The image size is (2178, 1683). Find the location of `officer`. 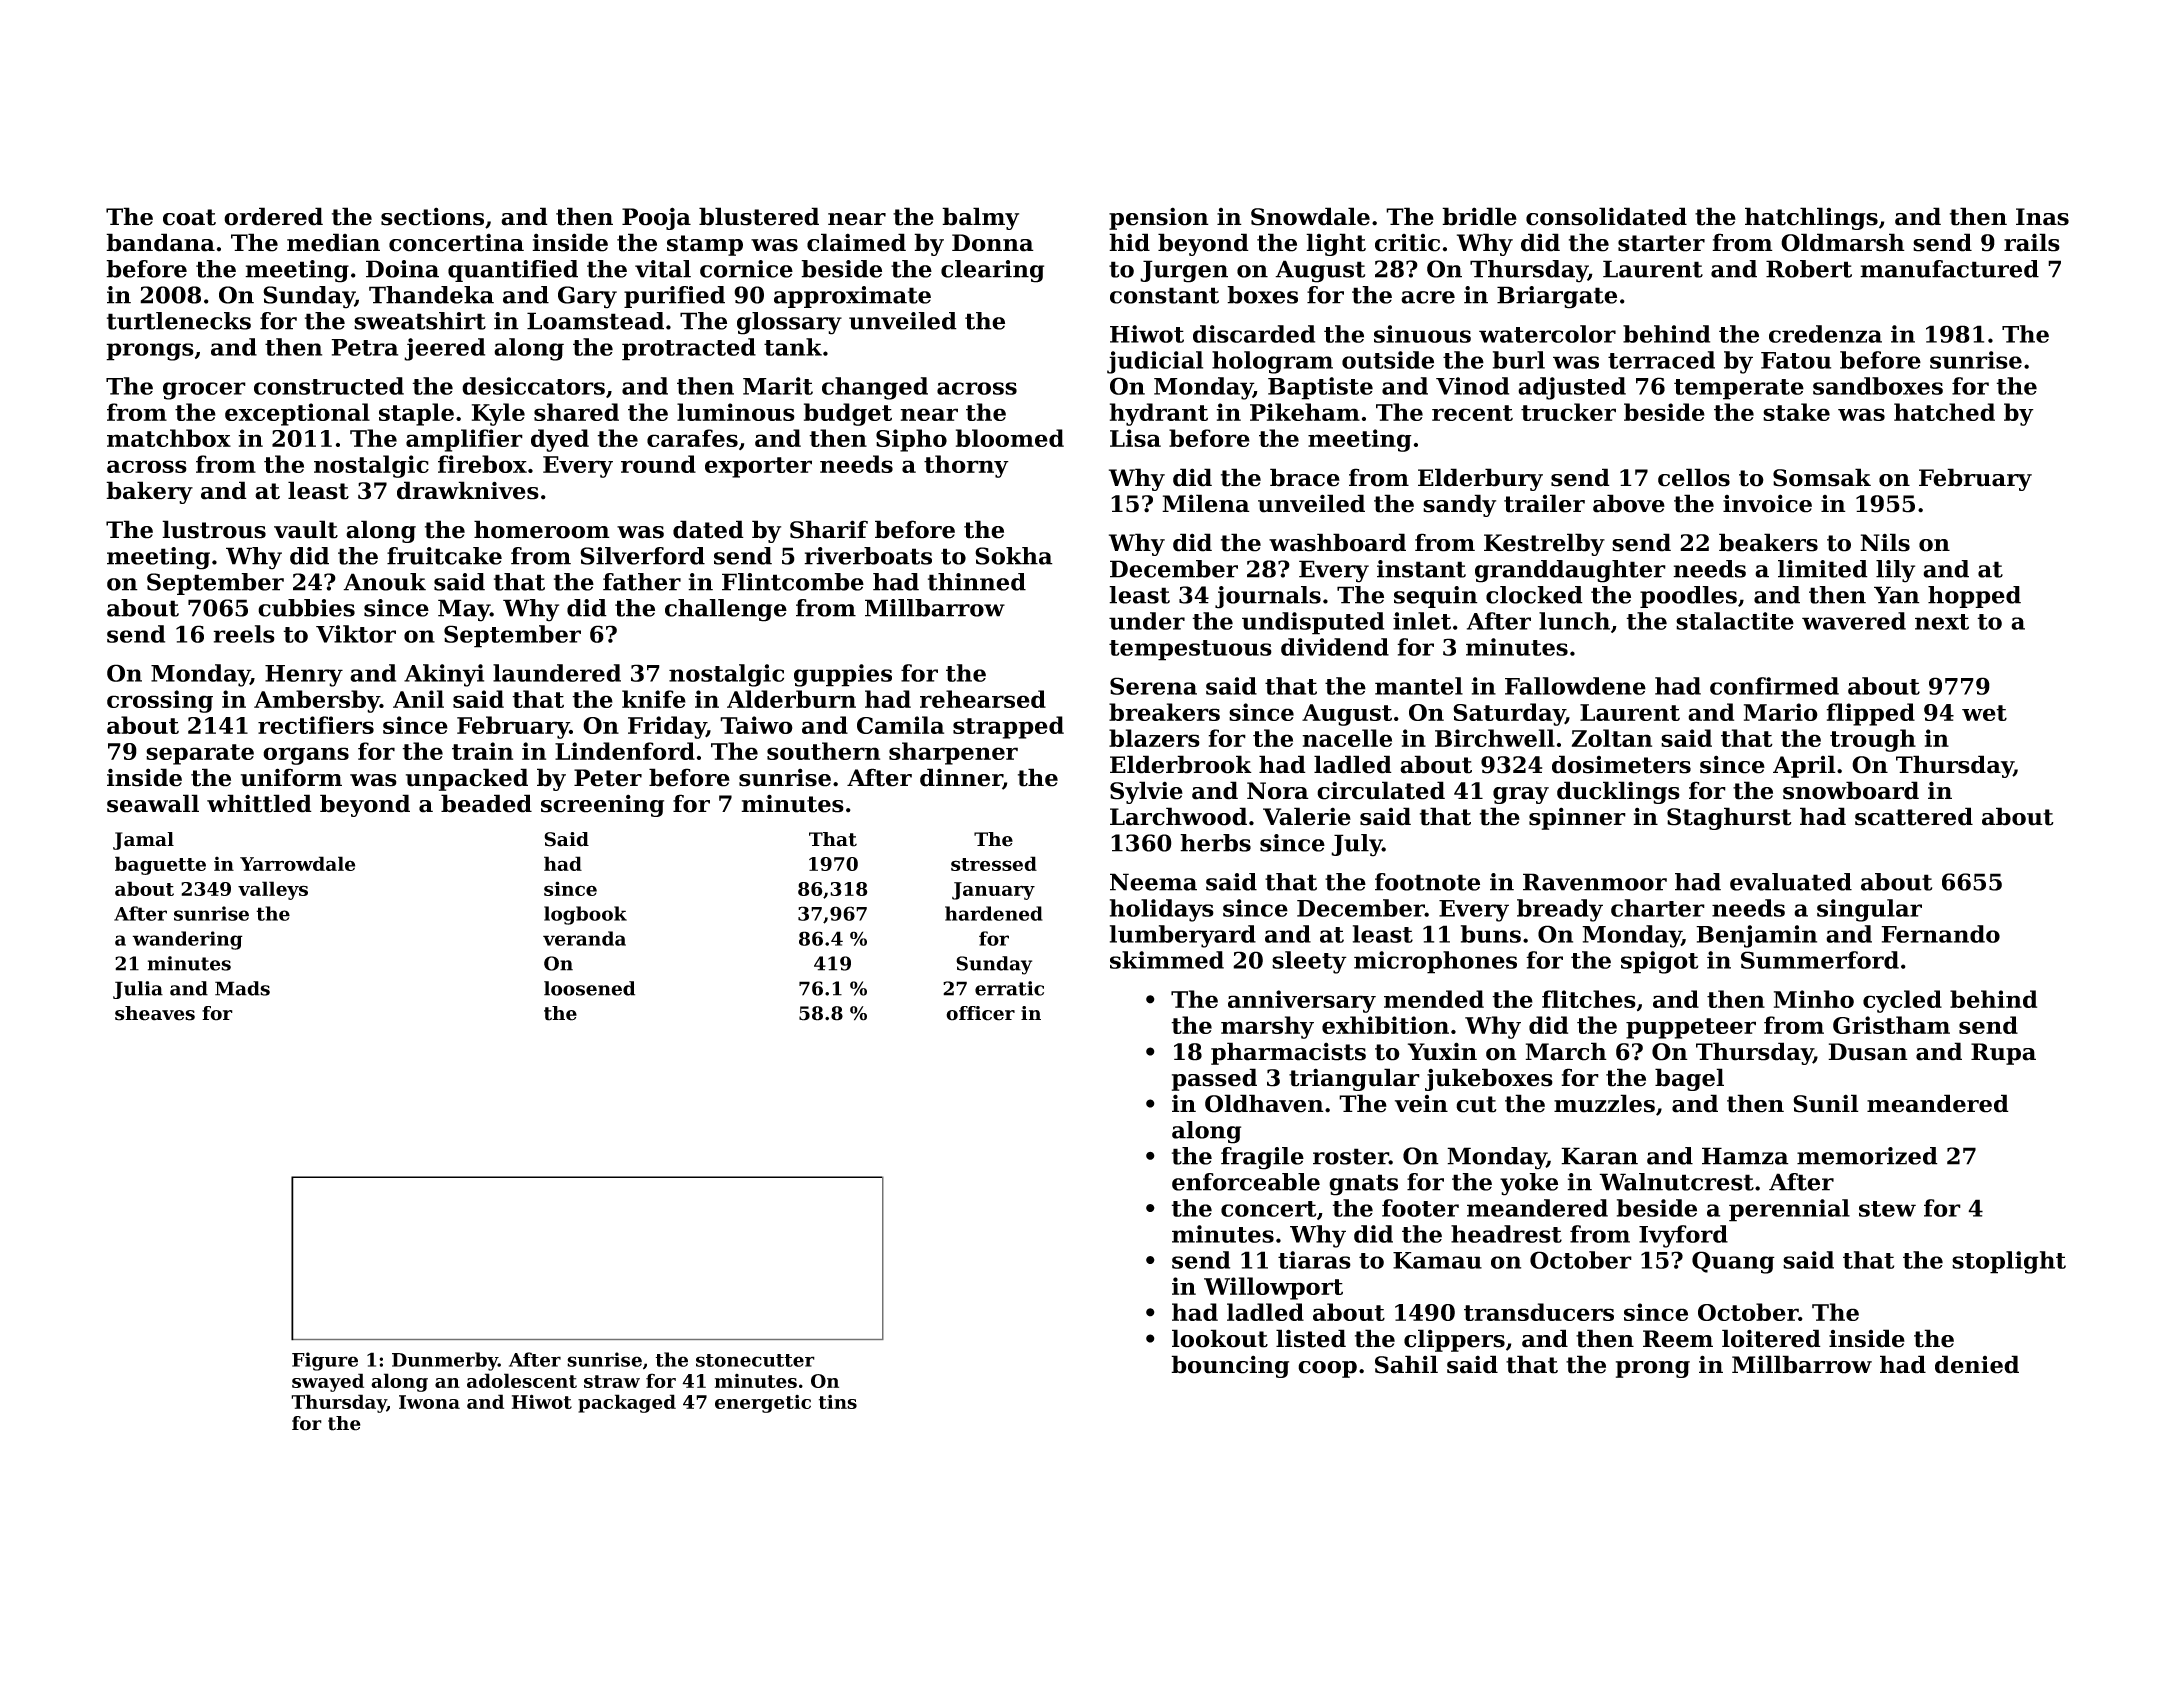

officer is located at coordinates (980, 1013).
